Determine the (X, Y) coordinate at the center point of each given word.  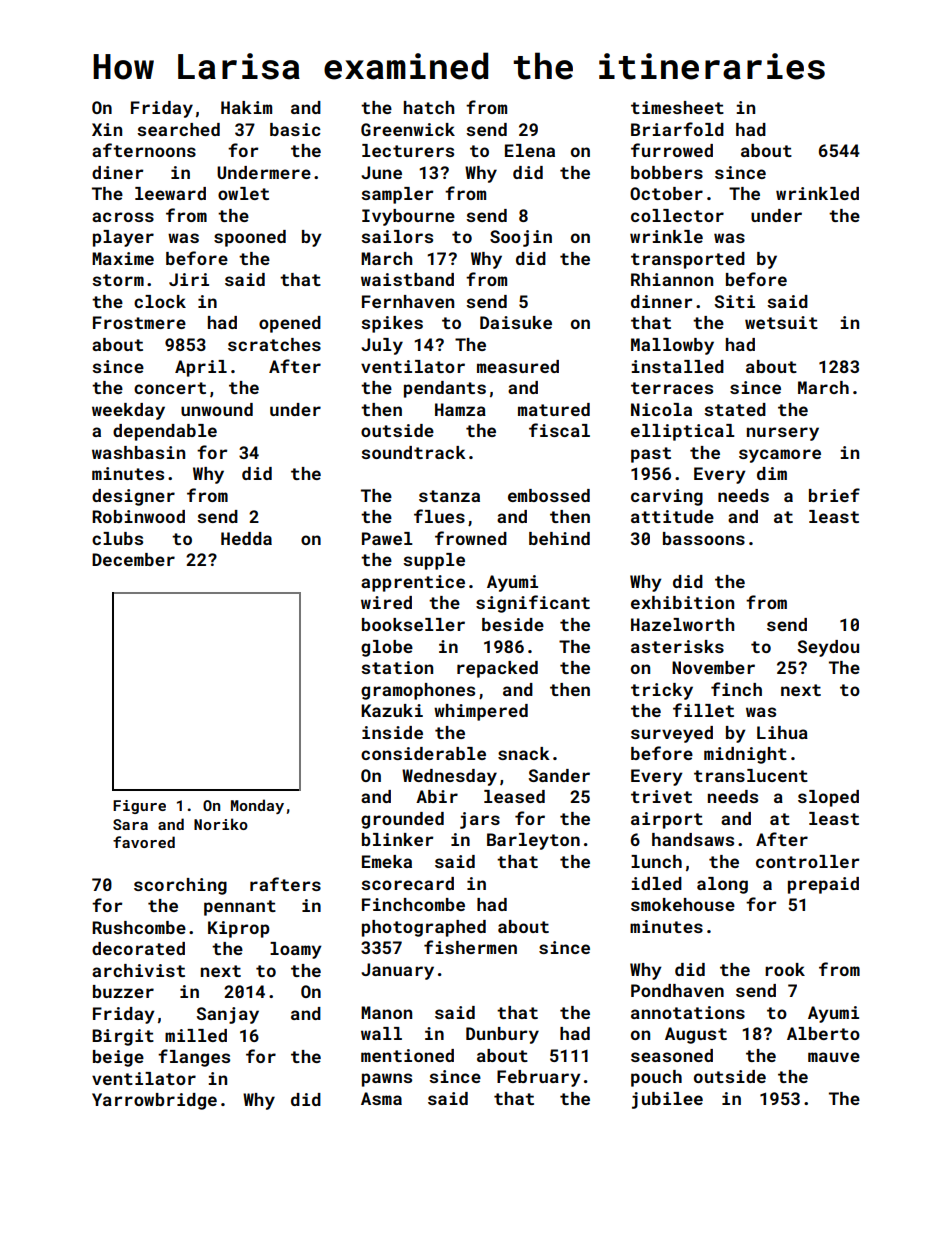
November (713, 667)
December (133, 559)
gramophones (418, 691)
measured (518, 366)
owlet (243, 193)
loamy (296, 950)
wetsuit (781, 322)
